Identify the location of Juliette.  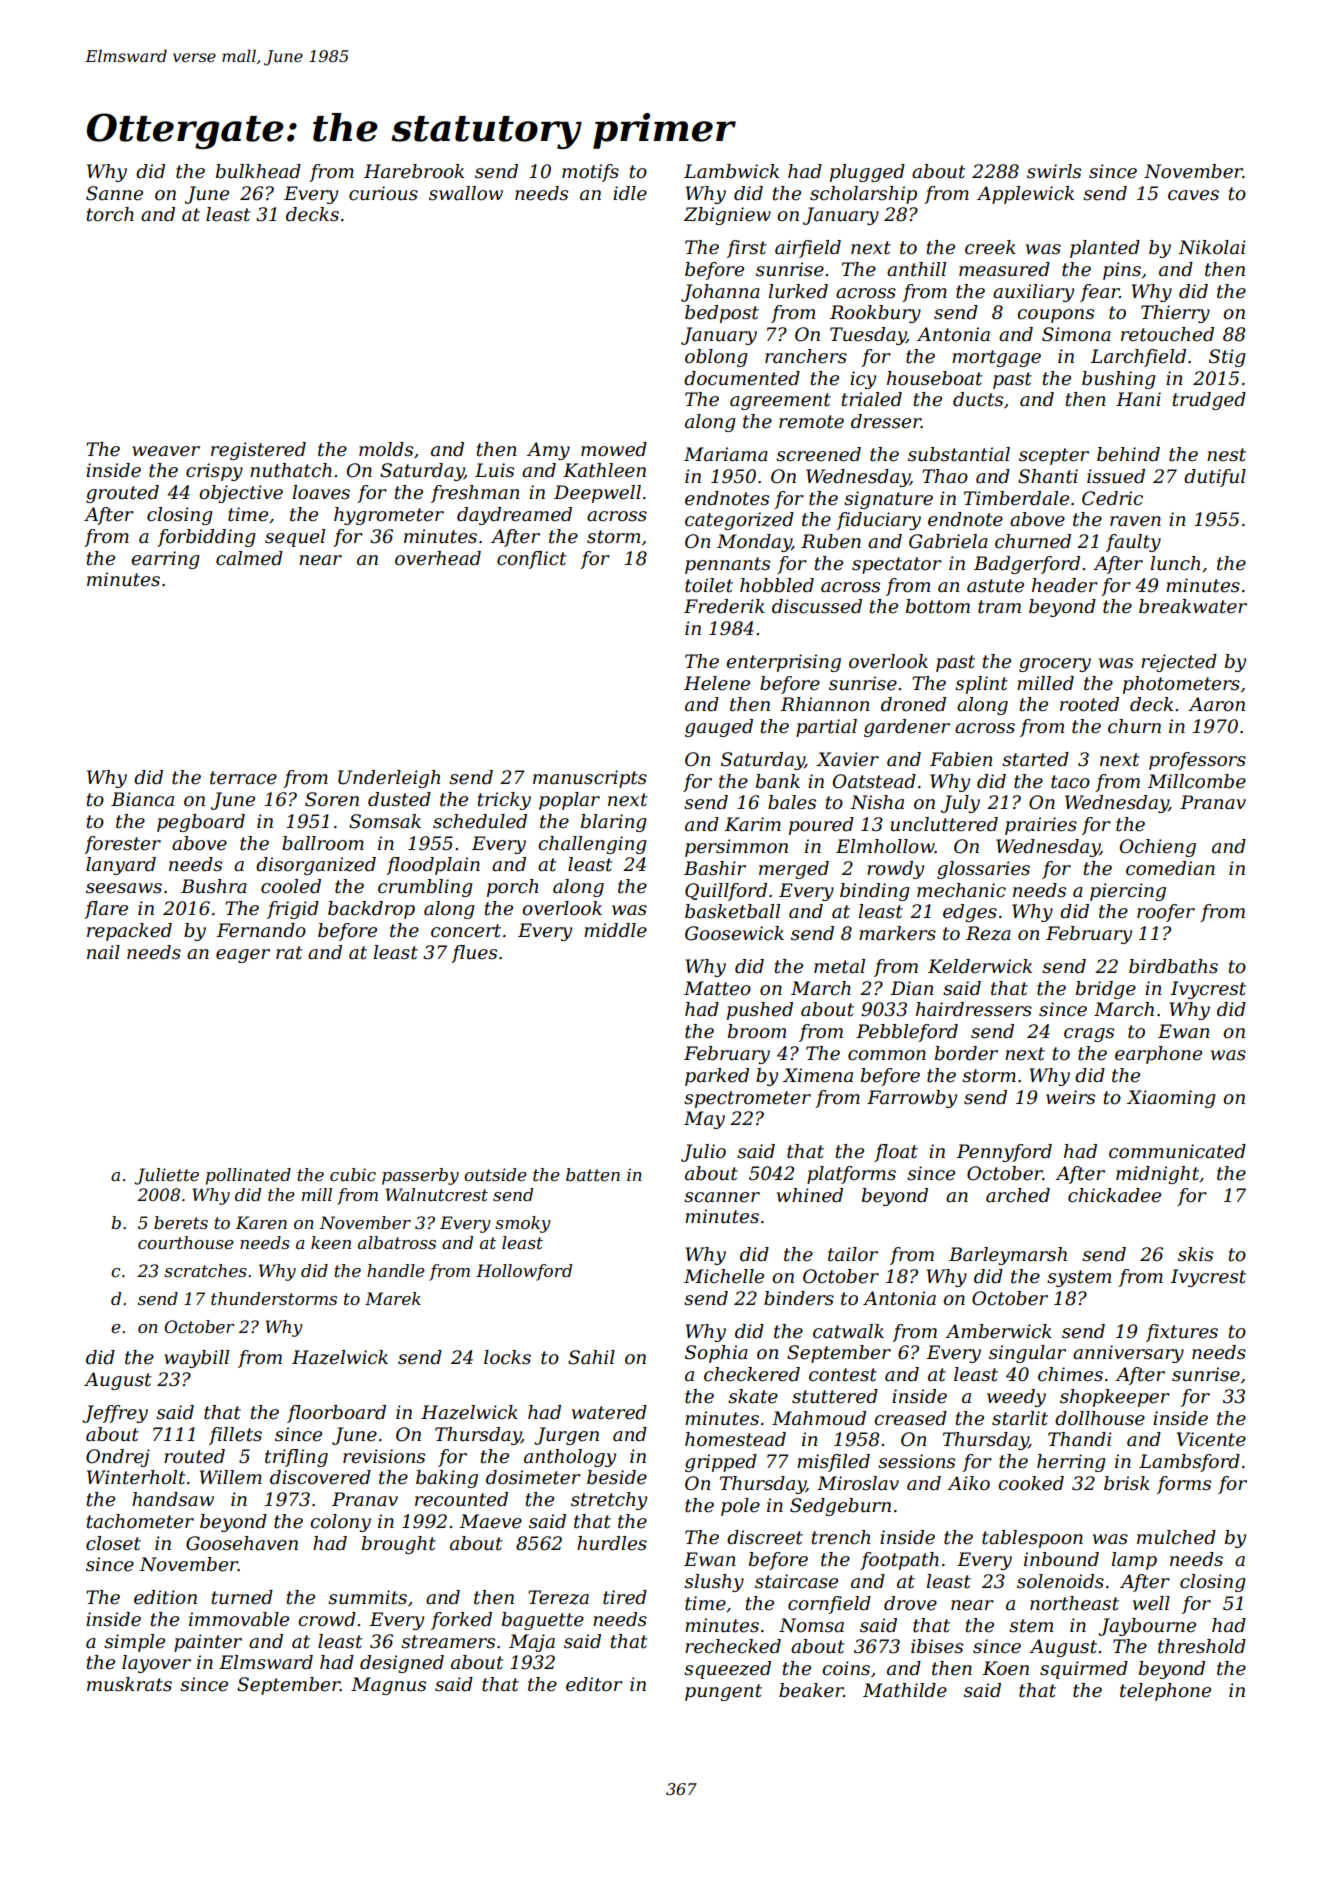
(167, 1176).
